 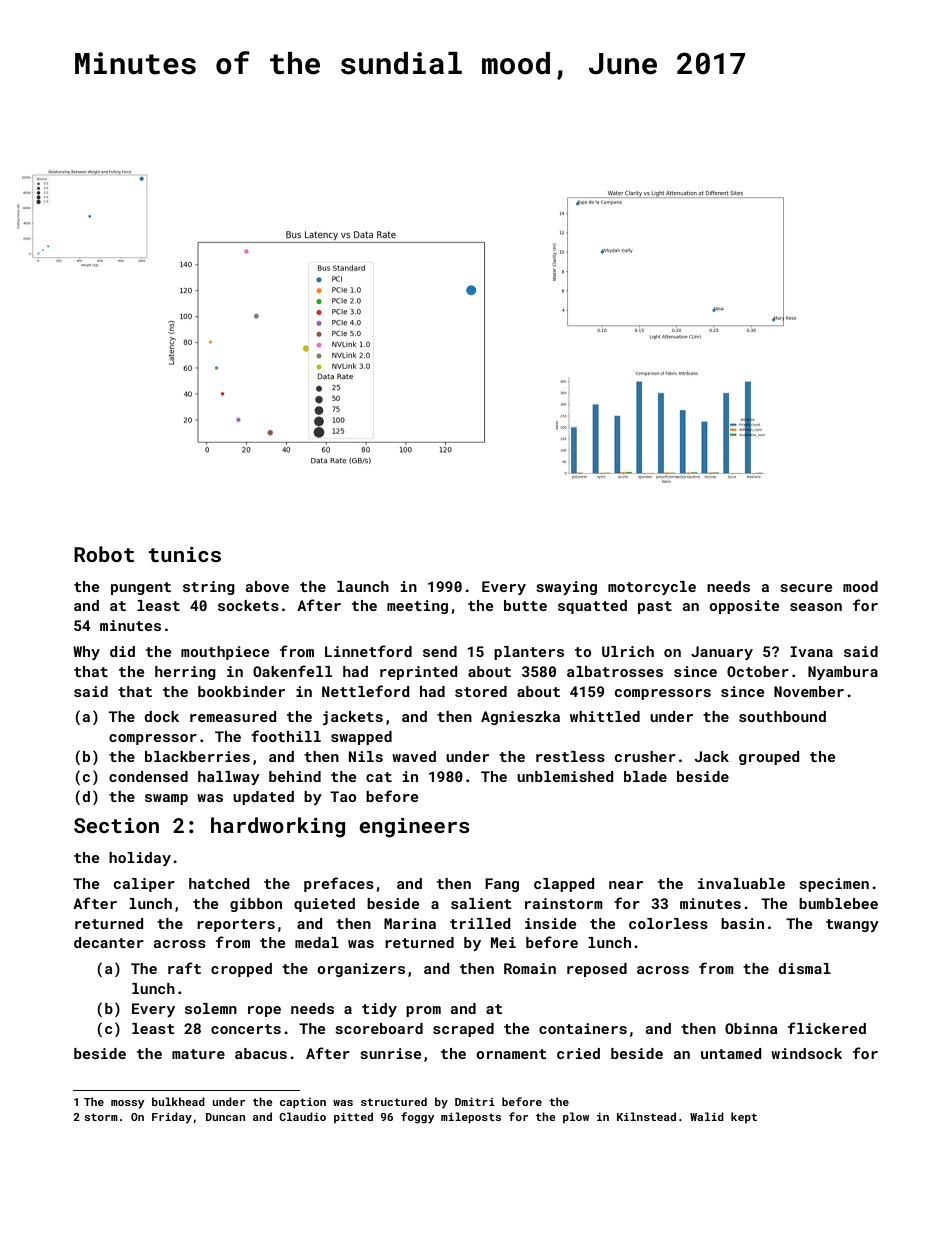 I want to click on dock, so click(x=161, y=716).
